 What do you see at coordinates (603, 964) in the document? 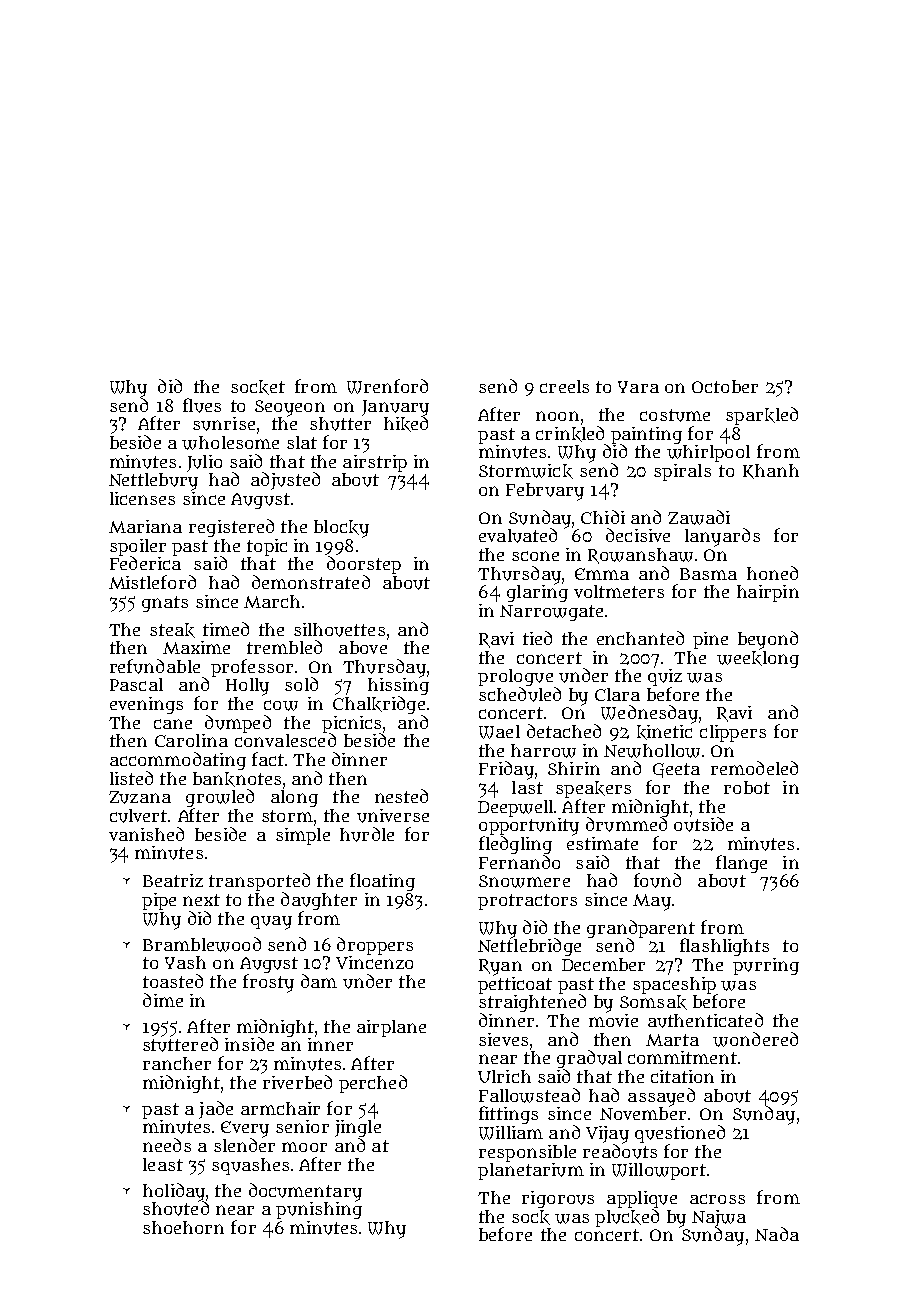
I see `December` at bounding box center [603, 964].
